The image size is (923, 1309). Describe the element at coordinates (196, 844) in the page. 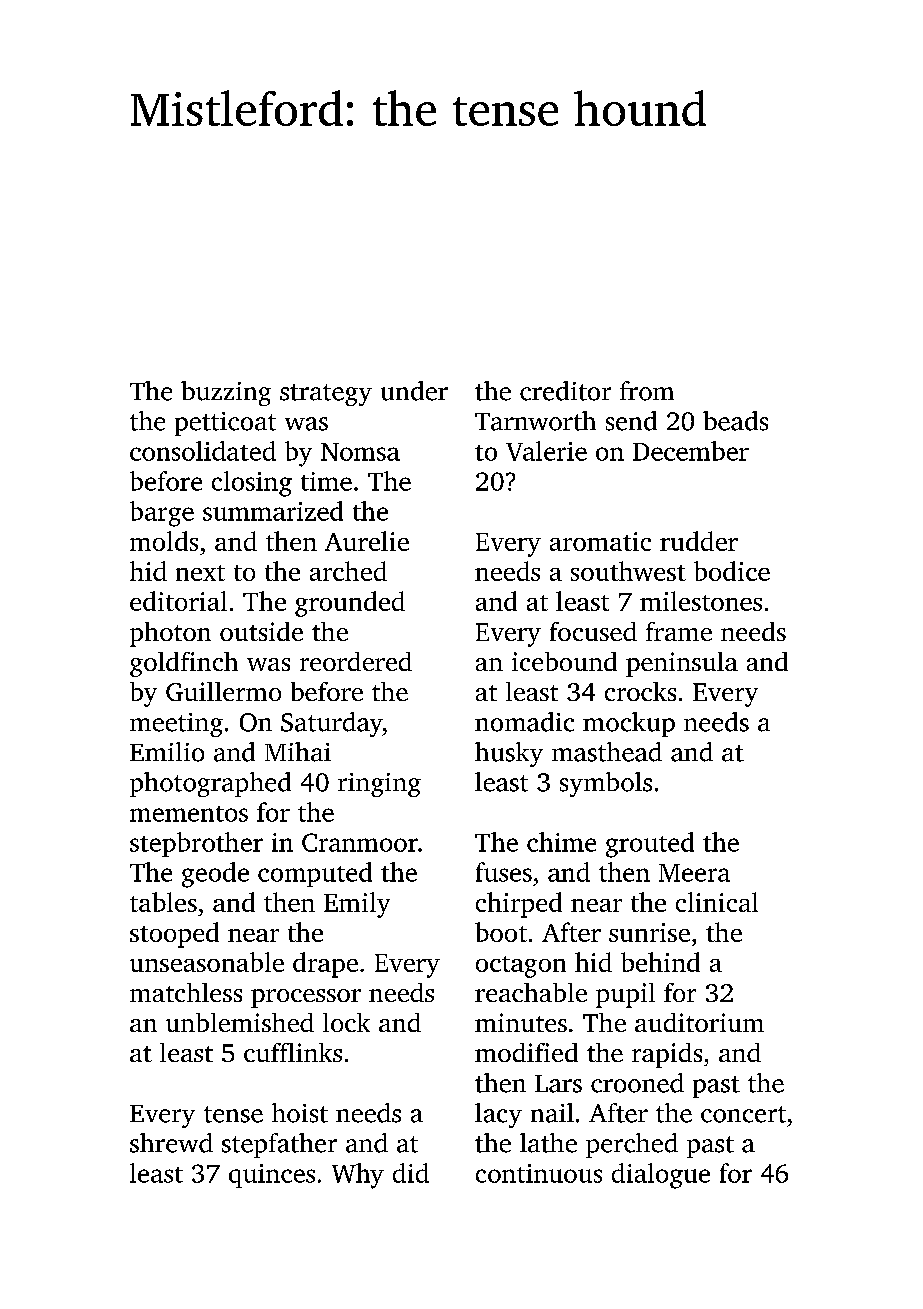

I see `stepbrother` at that location.
